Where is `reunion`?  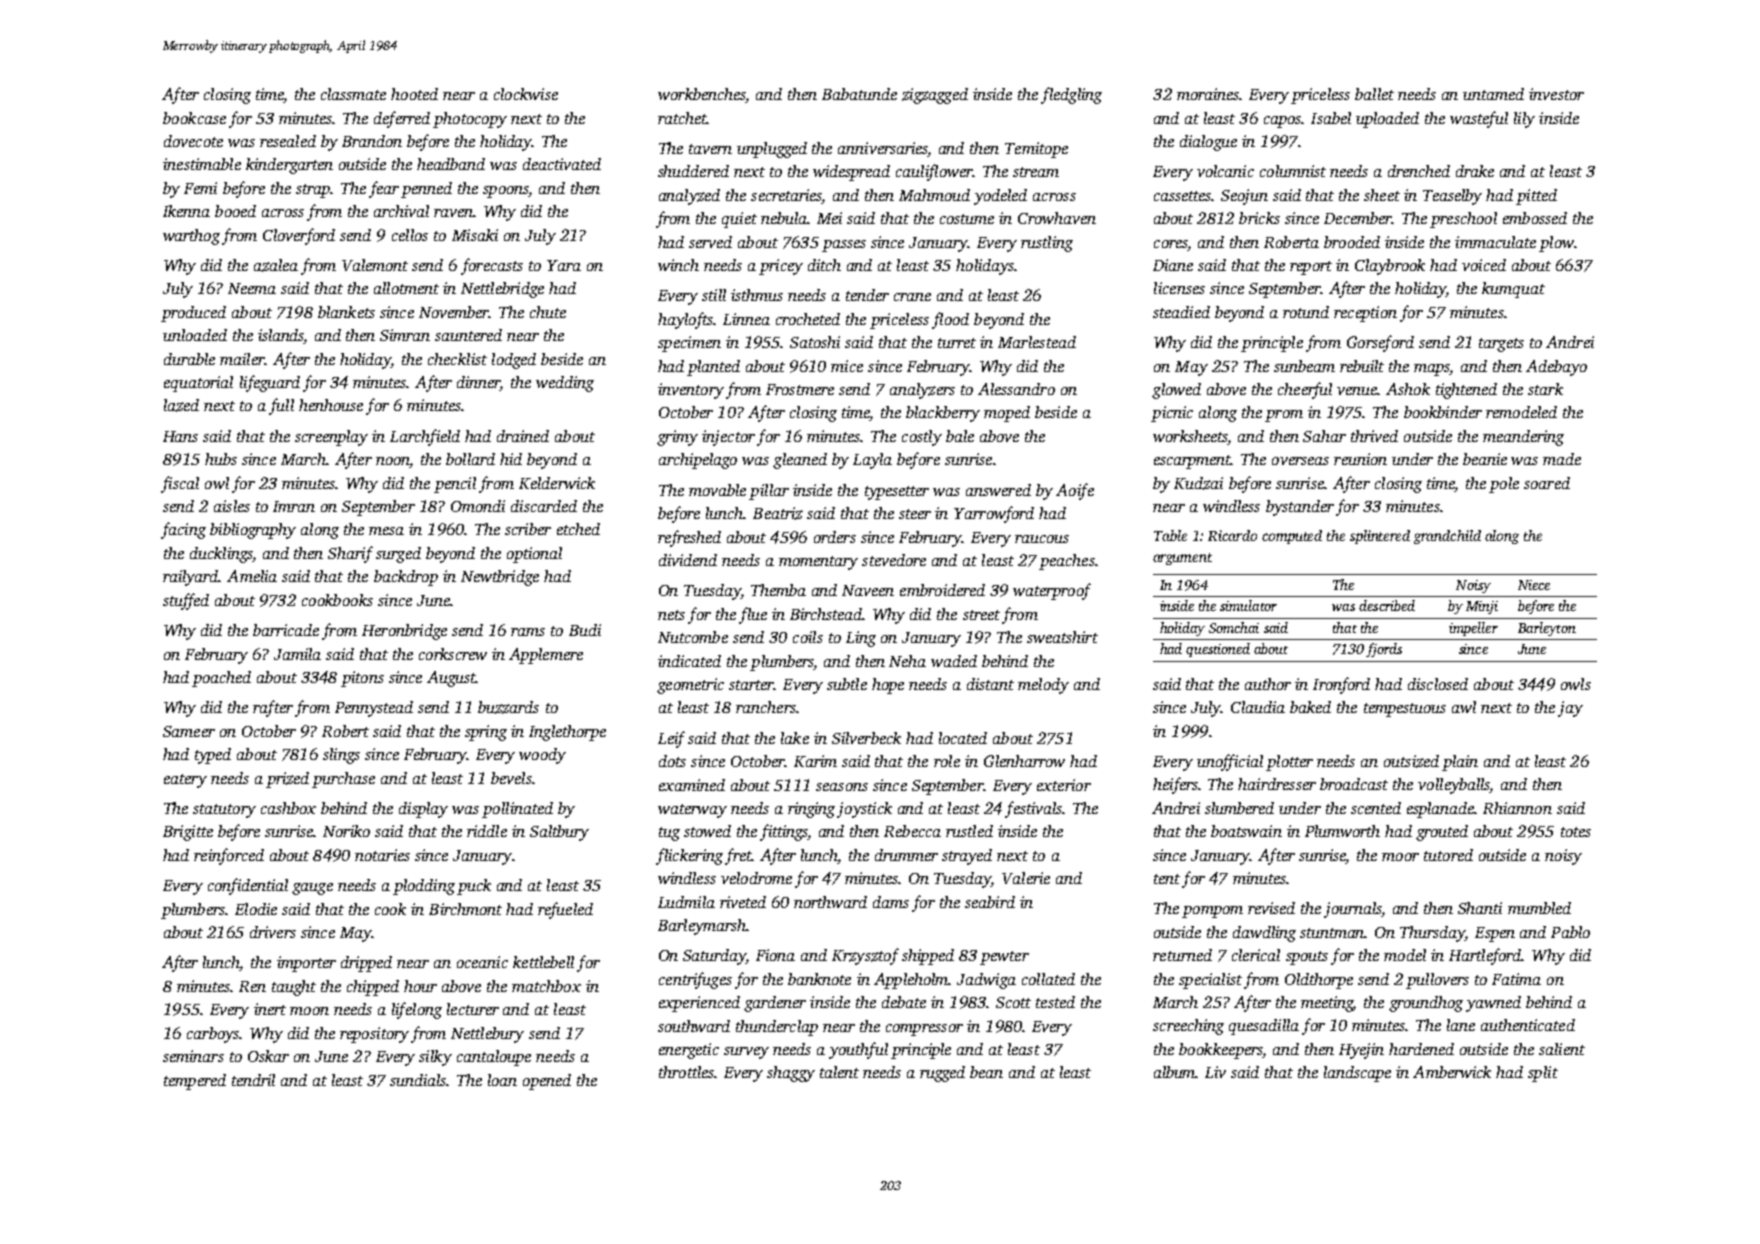
reunion is located at coordinates (1360, 459).
